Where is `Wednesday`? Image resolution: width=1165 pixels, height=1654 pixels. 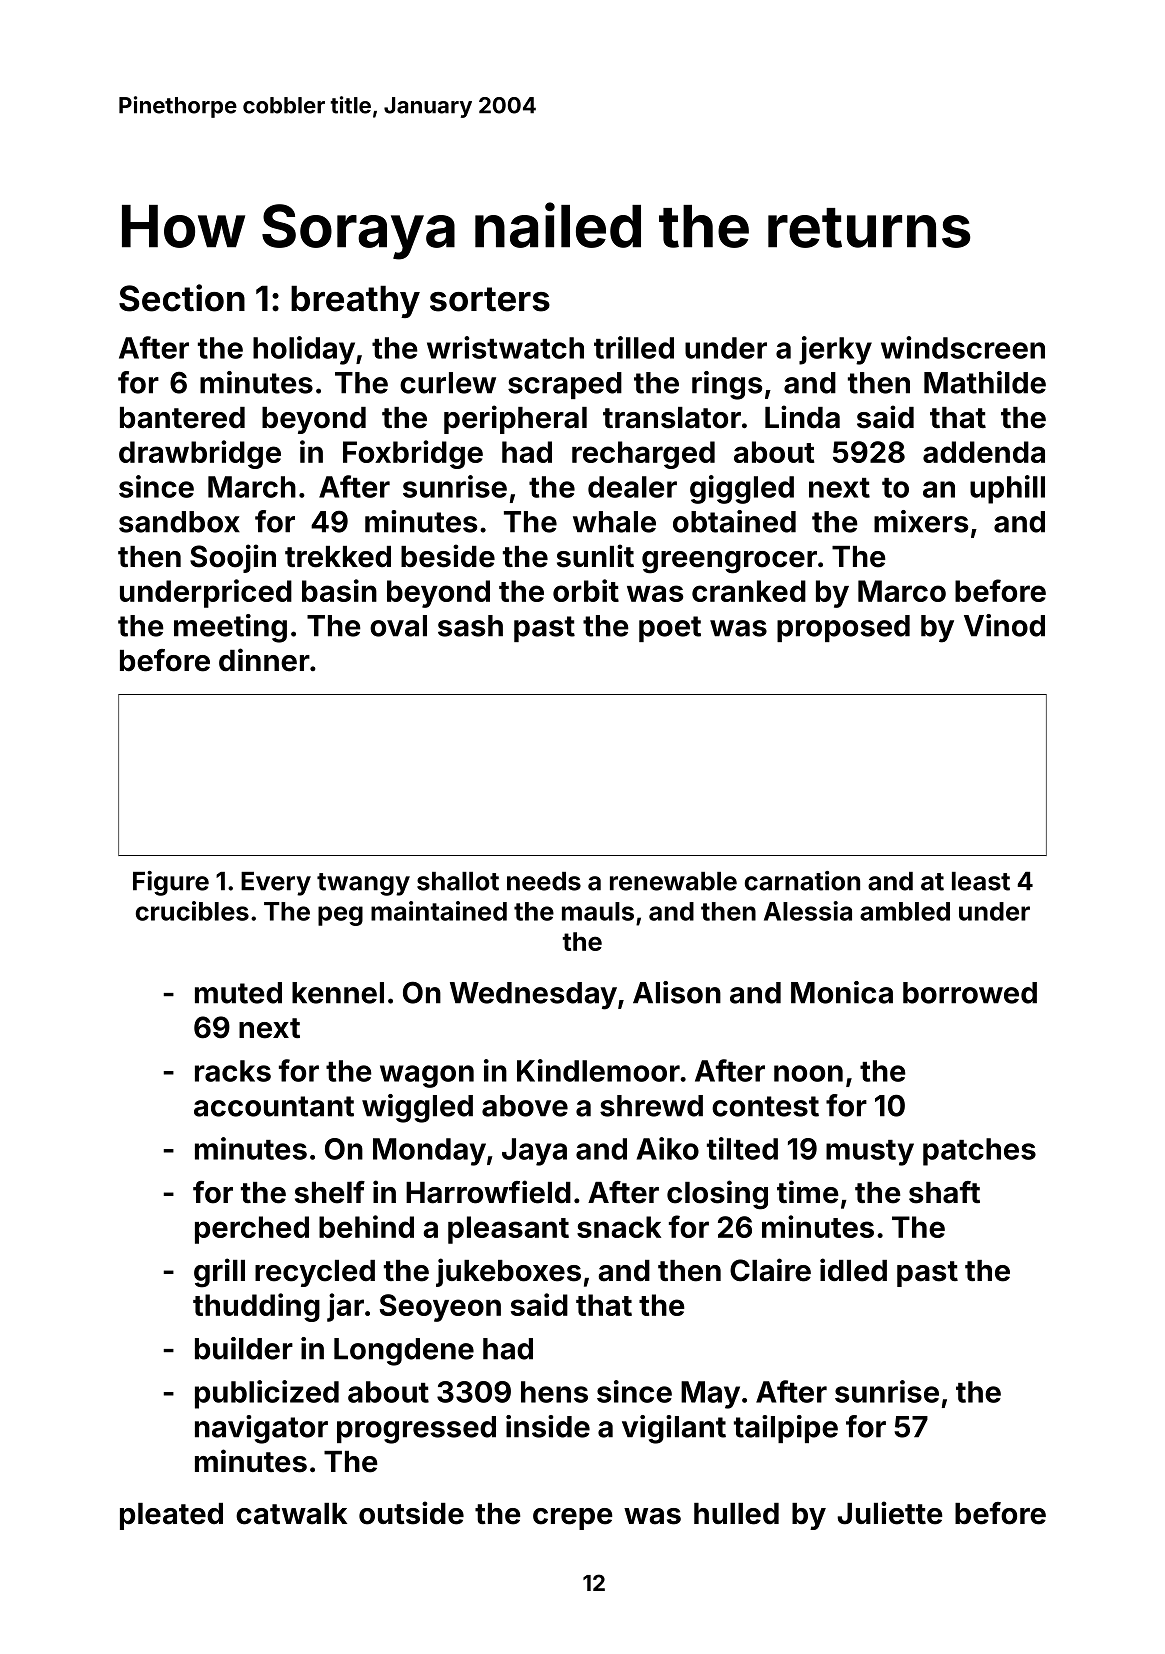 Wednesday is located at coordinates (533, 996).
